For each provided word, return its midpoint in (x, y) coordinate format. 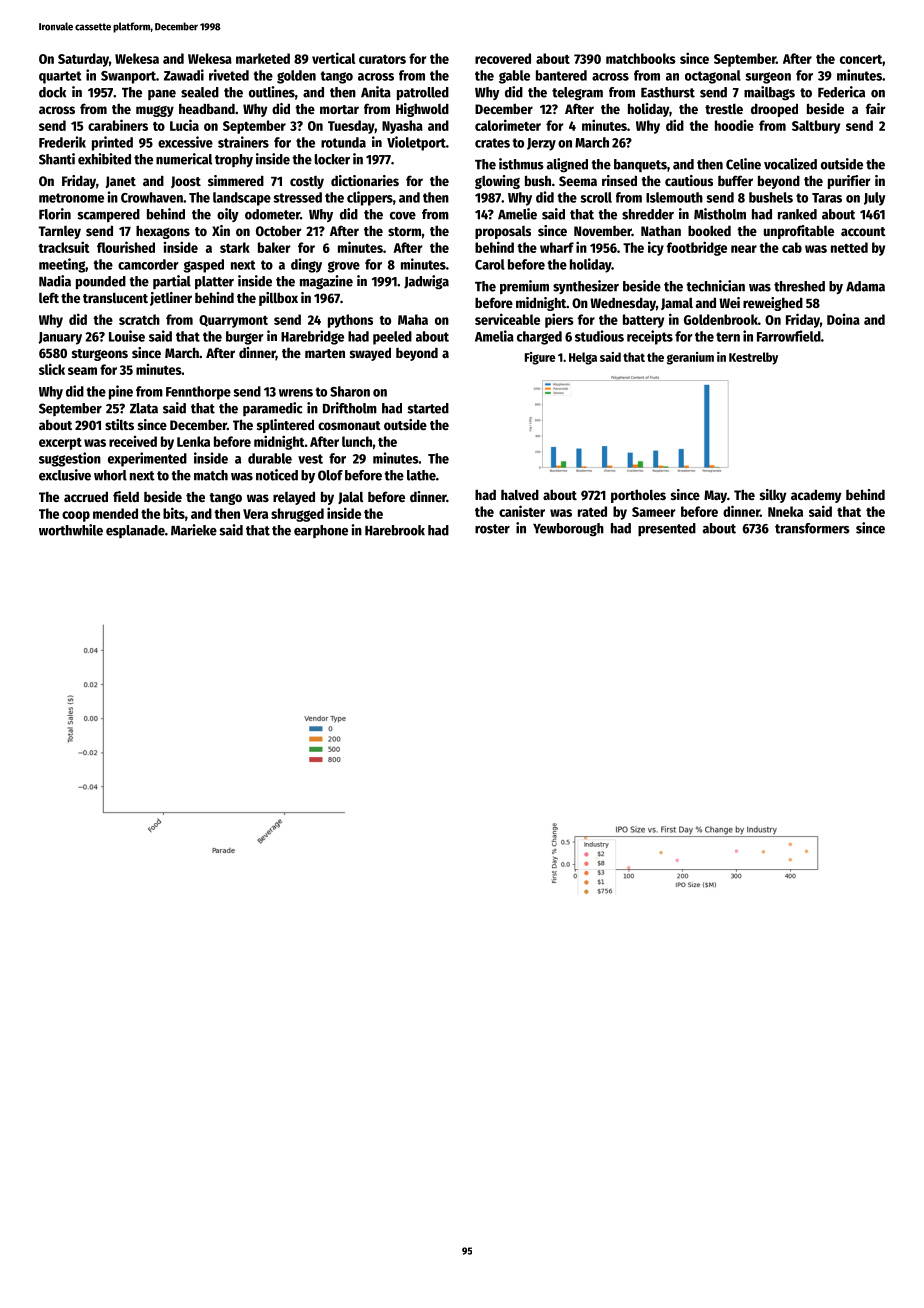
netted (849, 247)
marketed (263, 58)
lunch (357, 441)
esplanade (135, 531)
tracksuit (64, 247)
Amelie (517, 214)
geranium (690, 358)
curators (382, 59)
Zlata (144, 408)
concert (861, 59)
